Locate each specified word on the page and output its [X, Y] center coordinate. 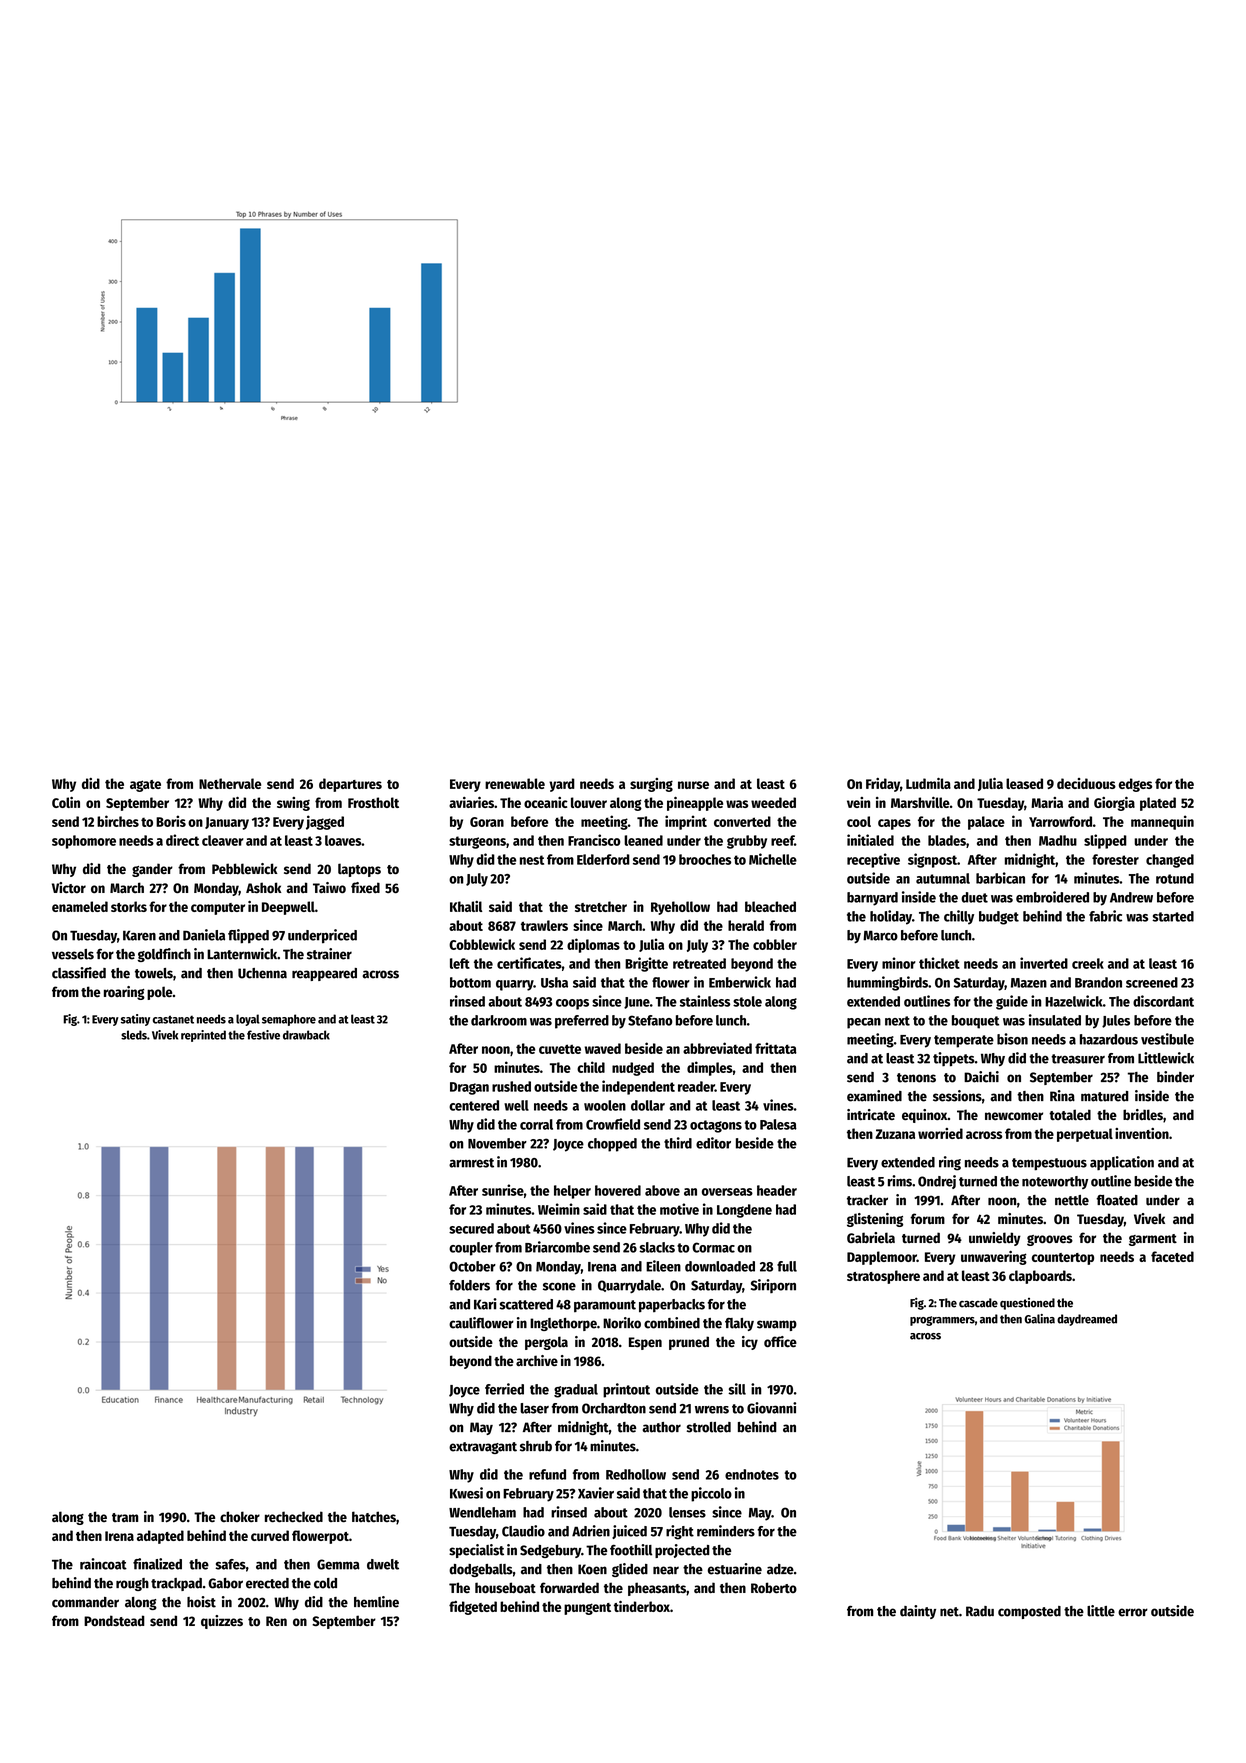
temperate [964, 1041]
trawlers [544, 925]
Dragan [469, 1088]
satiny [135, 1020]
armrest [471, 1163]
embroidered [1052, 897]
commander [85, 1602]
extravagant [483, 1448]
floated [1117, 1200]
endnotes [752, 1474]
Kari [485, 1304]
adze [780, 1569]
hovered [618, 1190]
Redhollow [636, 1474]
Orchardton [614, 1408]
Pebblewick [245, 868]
